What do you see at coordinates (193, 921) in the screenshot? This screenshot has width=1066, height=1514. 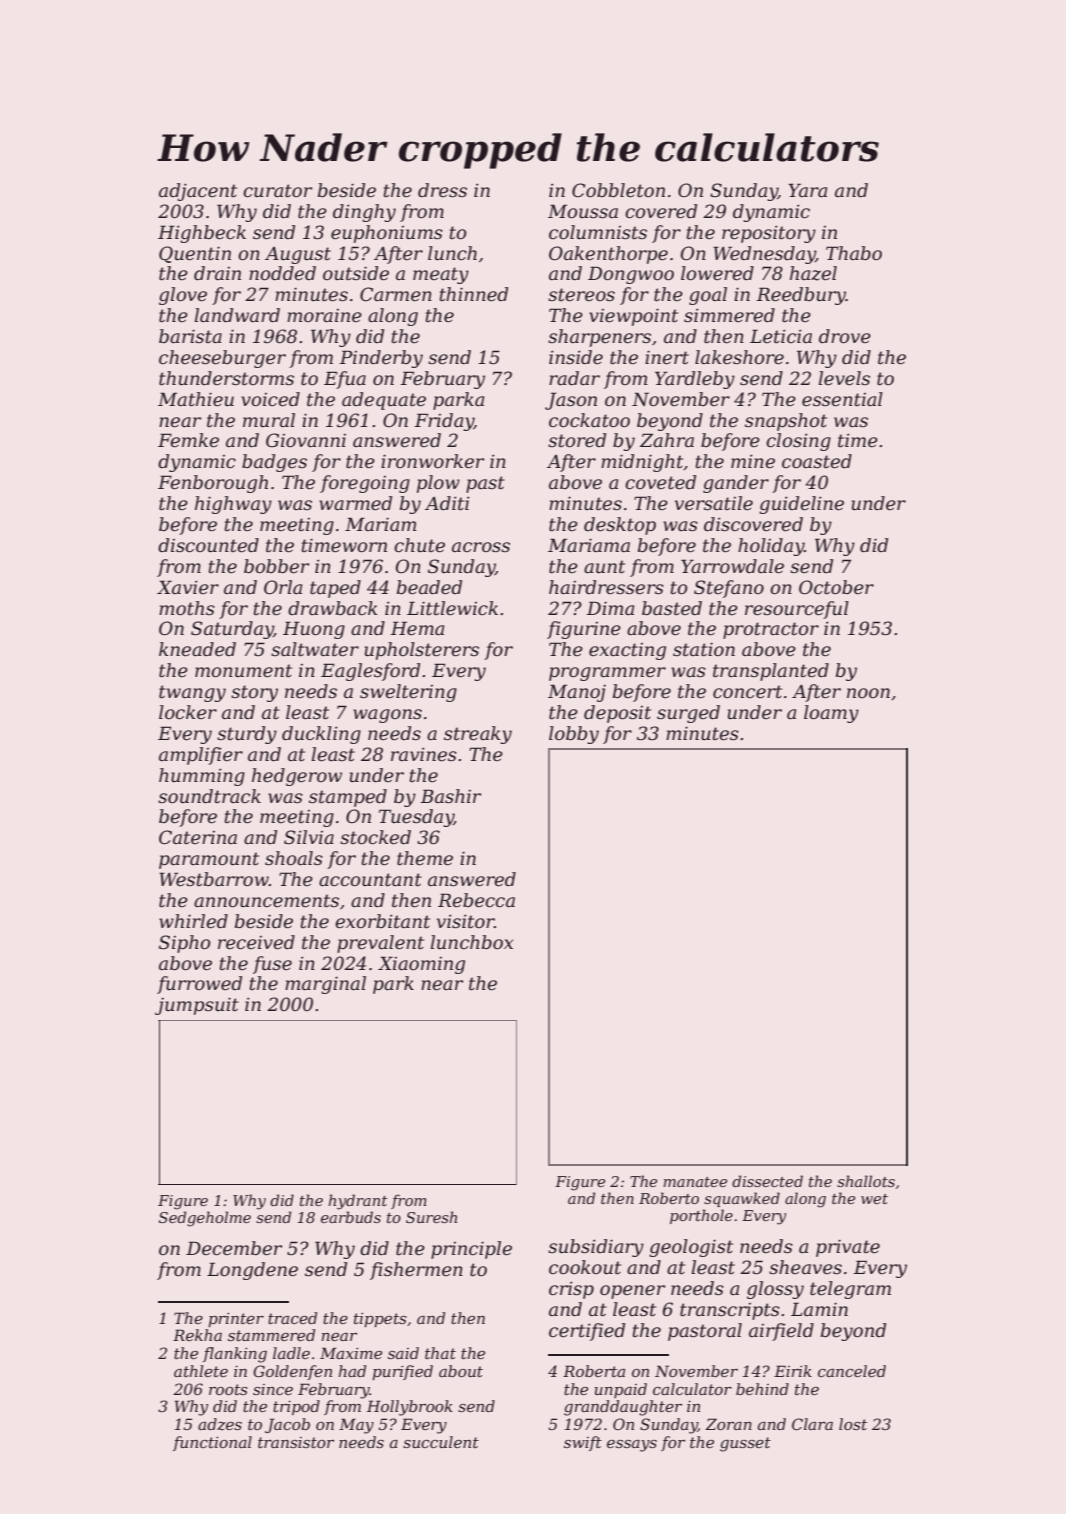 I see `whirled` at bounding box center [193, 921].
